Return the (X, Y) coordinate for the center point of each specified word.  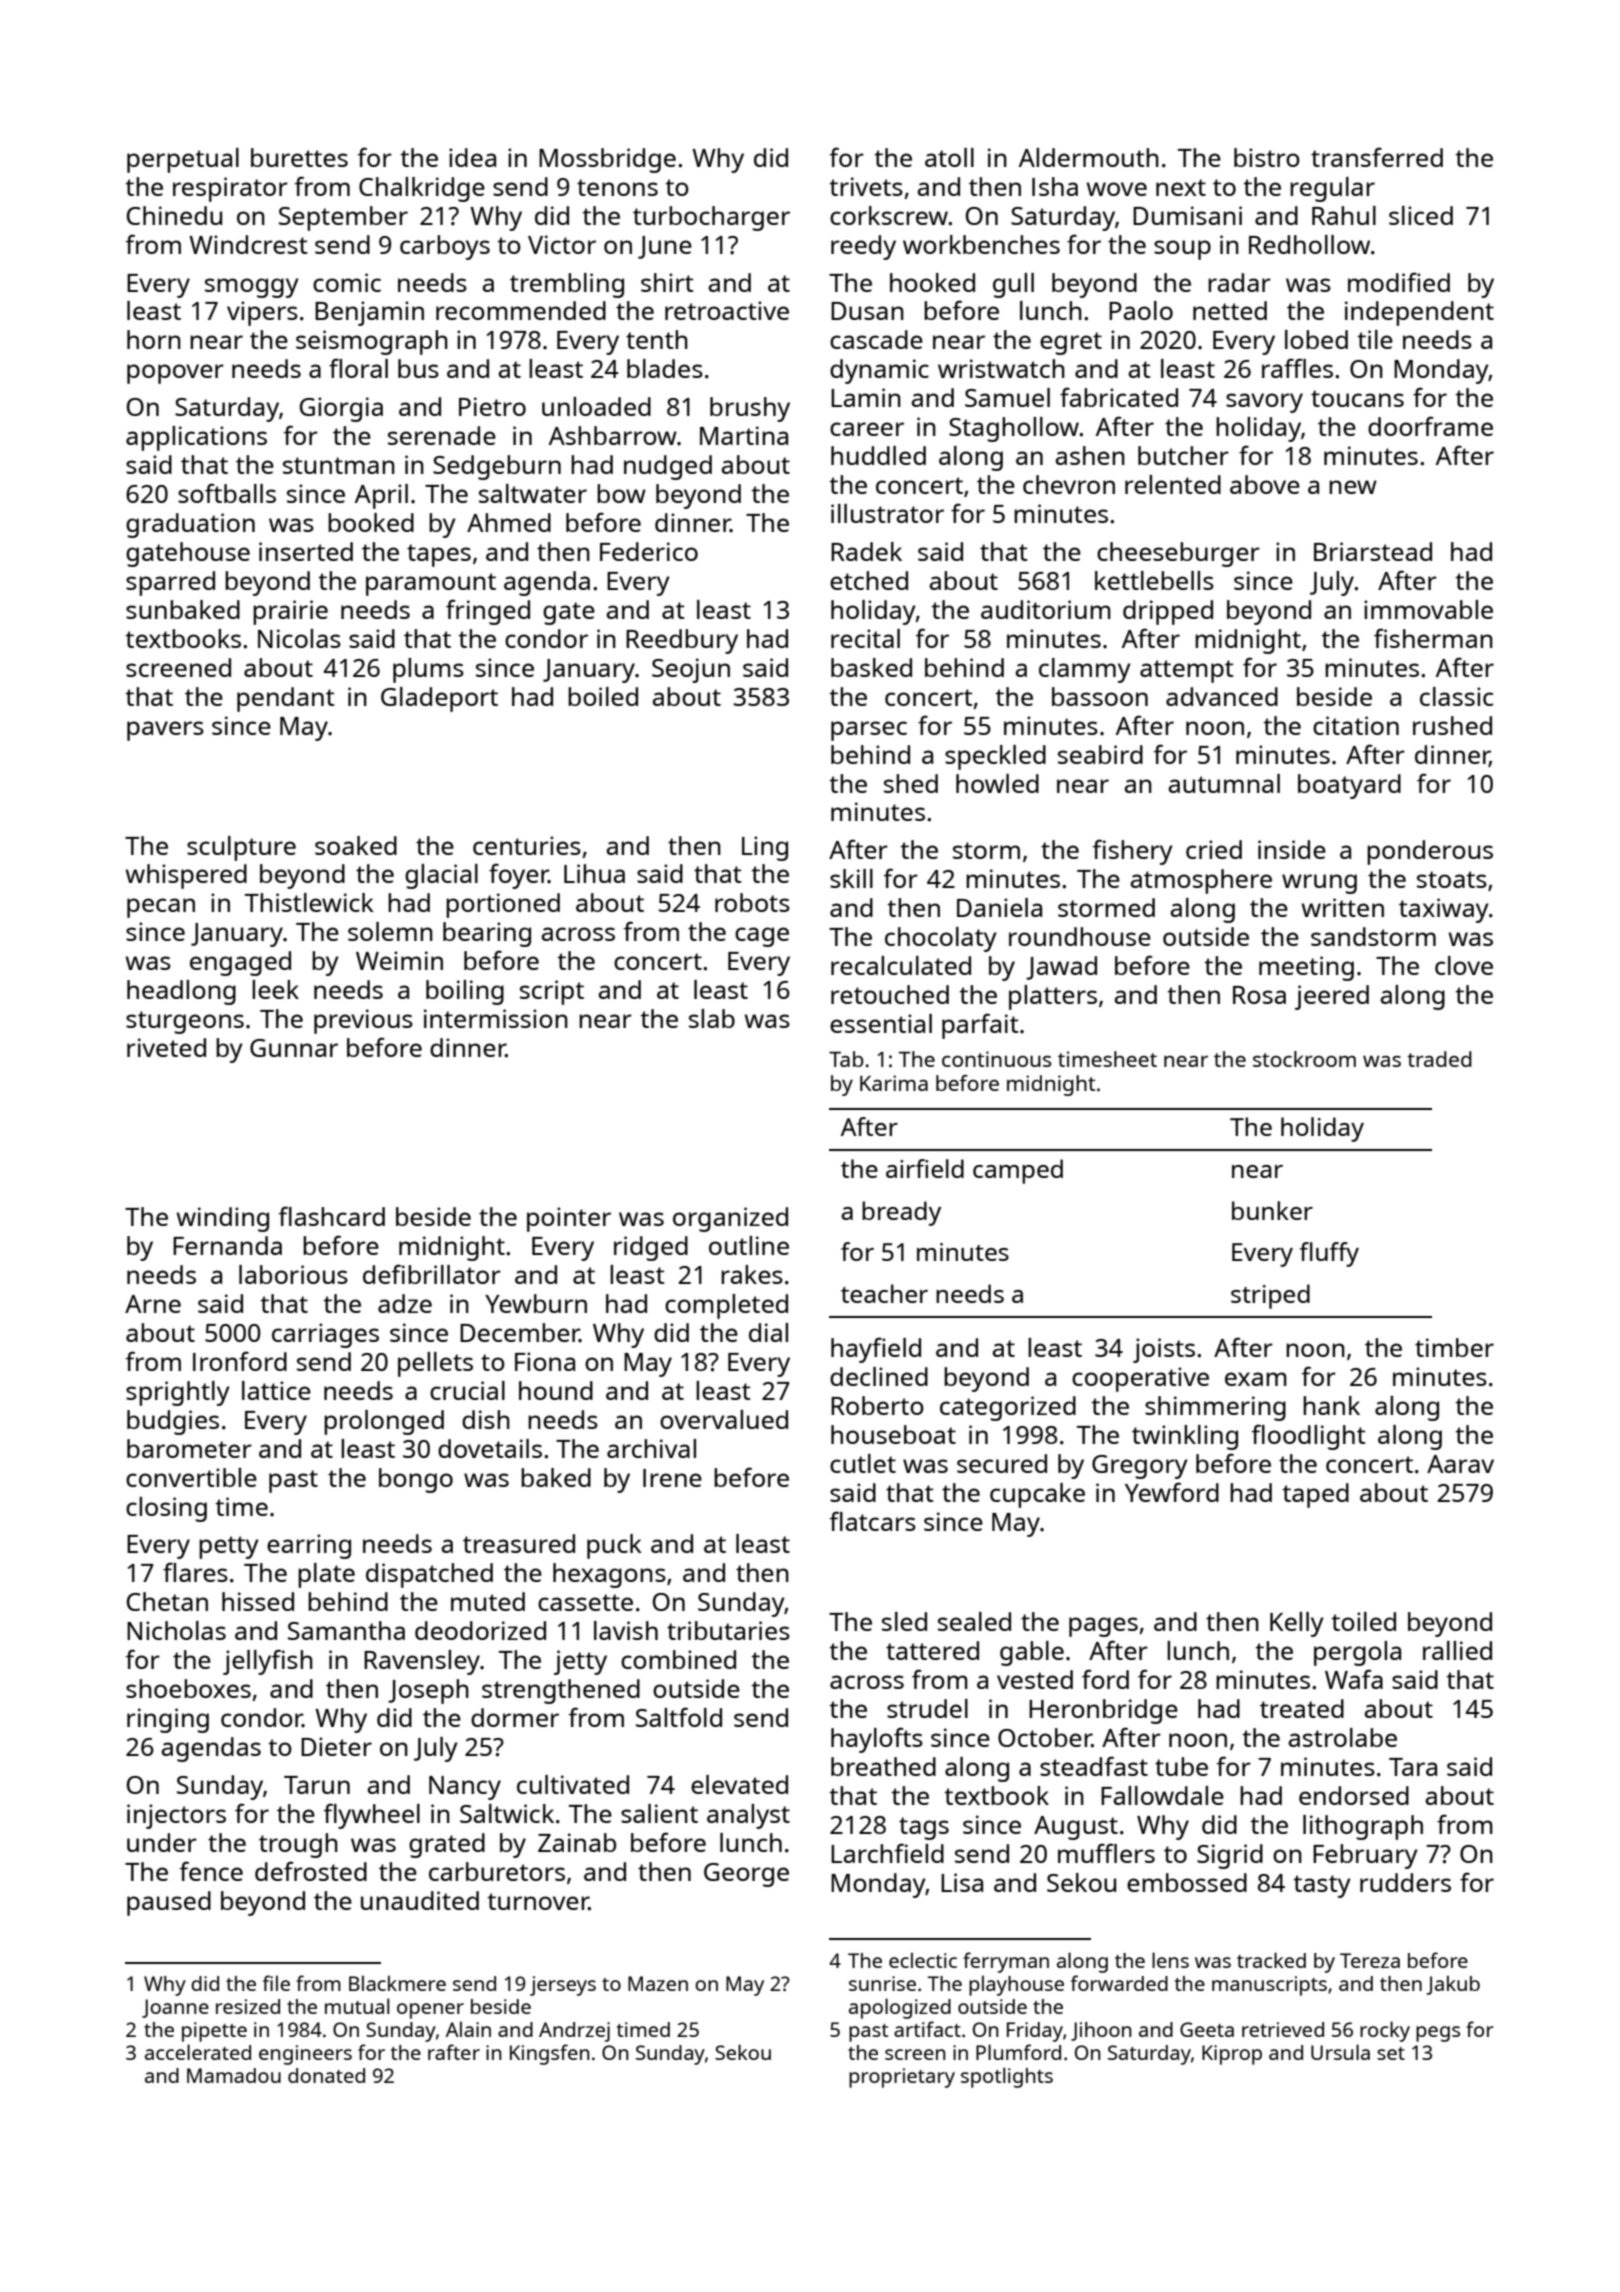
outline (749, 1245)
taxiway (1444, 910)
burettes (299, 157)
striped (1270, 1296)
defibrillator (432, 1274)
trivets (866, 186)
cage (762, 937)
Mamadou (234, 2075)
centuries (527, 845)
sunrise (882, 1983)
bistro (1267, 157)
